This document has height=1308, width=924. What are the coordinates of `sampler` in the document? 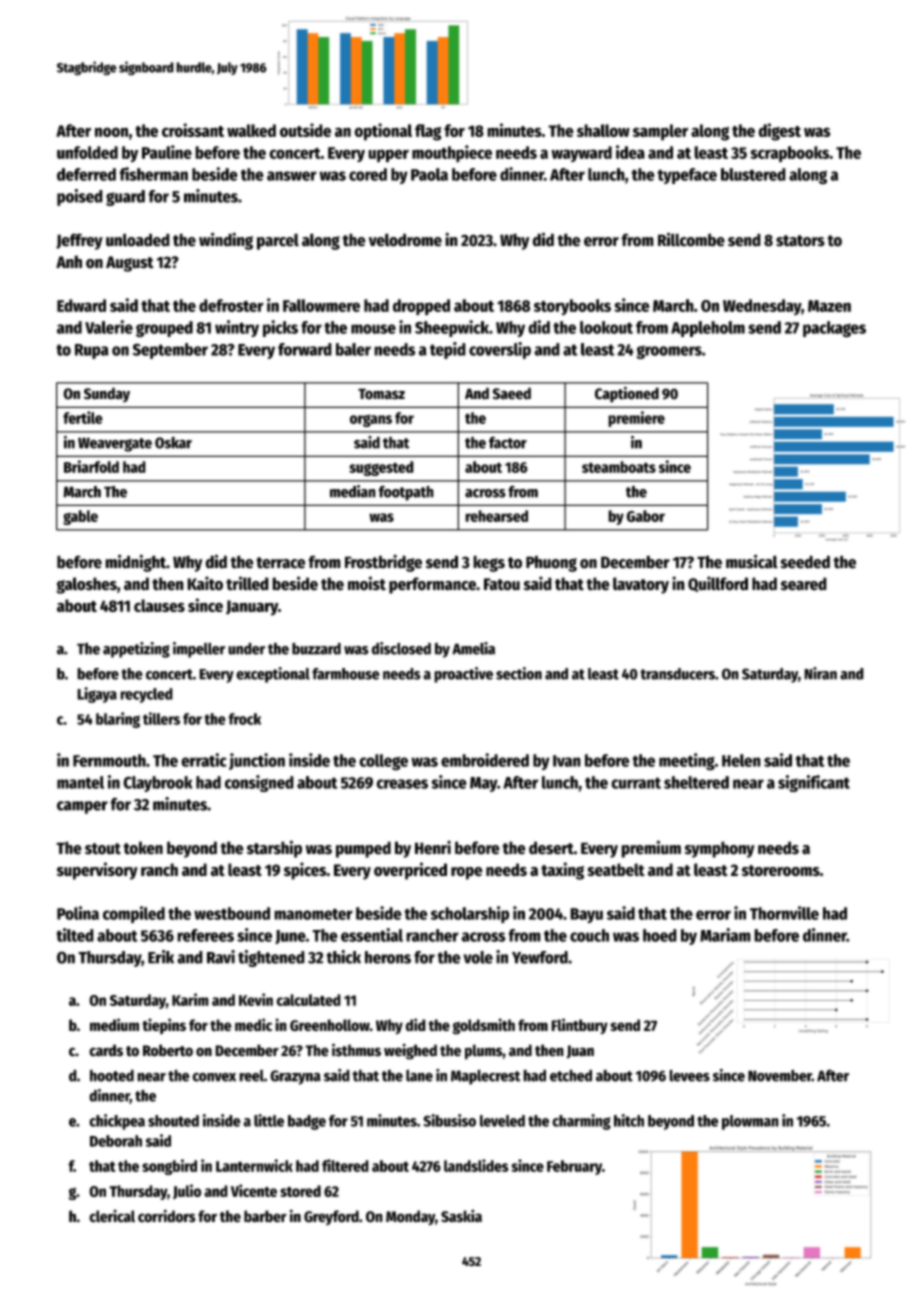 It's located at (660, 132).
